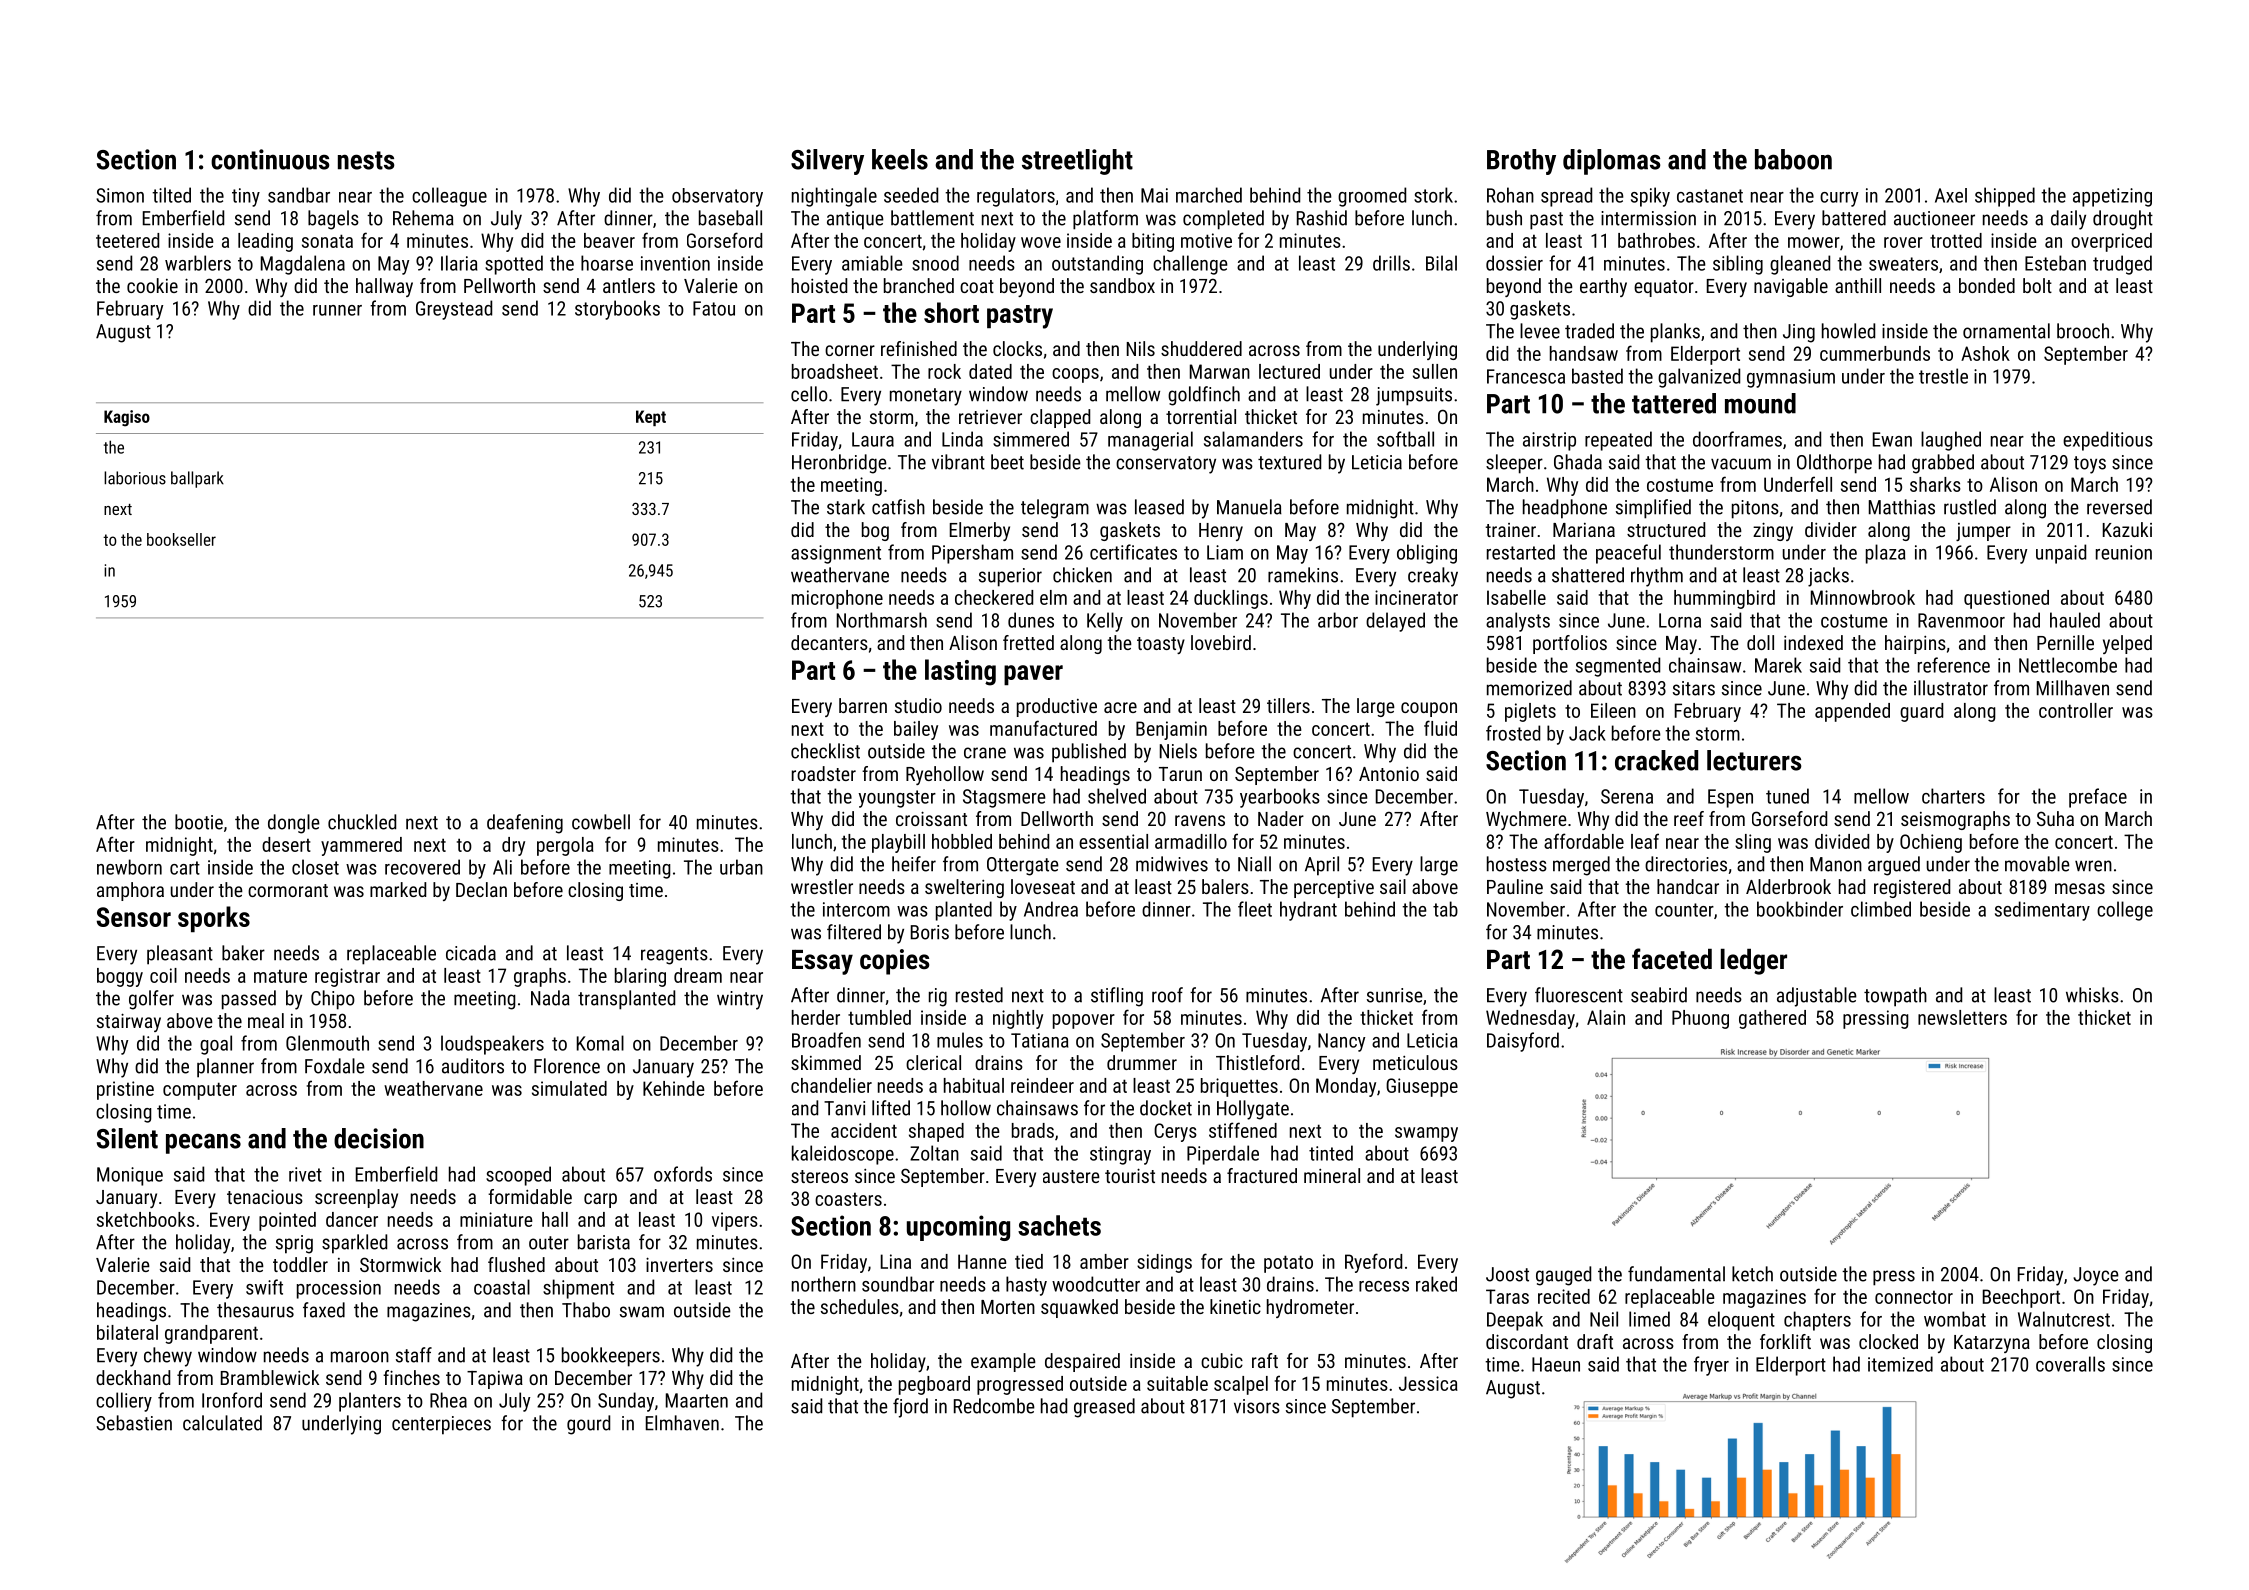 This screenshot has height=1590, width=2249. Describe the element at coordinates (1711, 1366) in the screenshot. I see `fryer` at that location.
